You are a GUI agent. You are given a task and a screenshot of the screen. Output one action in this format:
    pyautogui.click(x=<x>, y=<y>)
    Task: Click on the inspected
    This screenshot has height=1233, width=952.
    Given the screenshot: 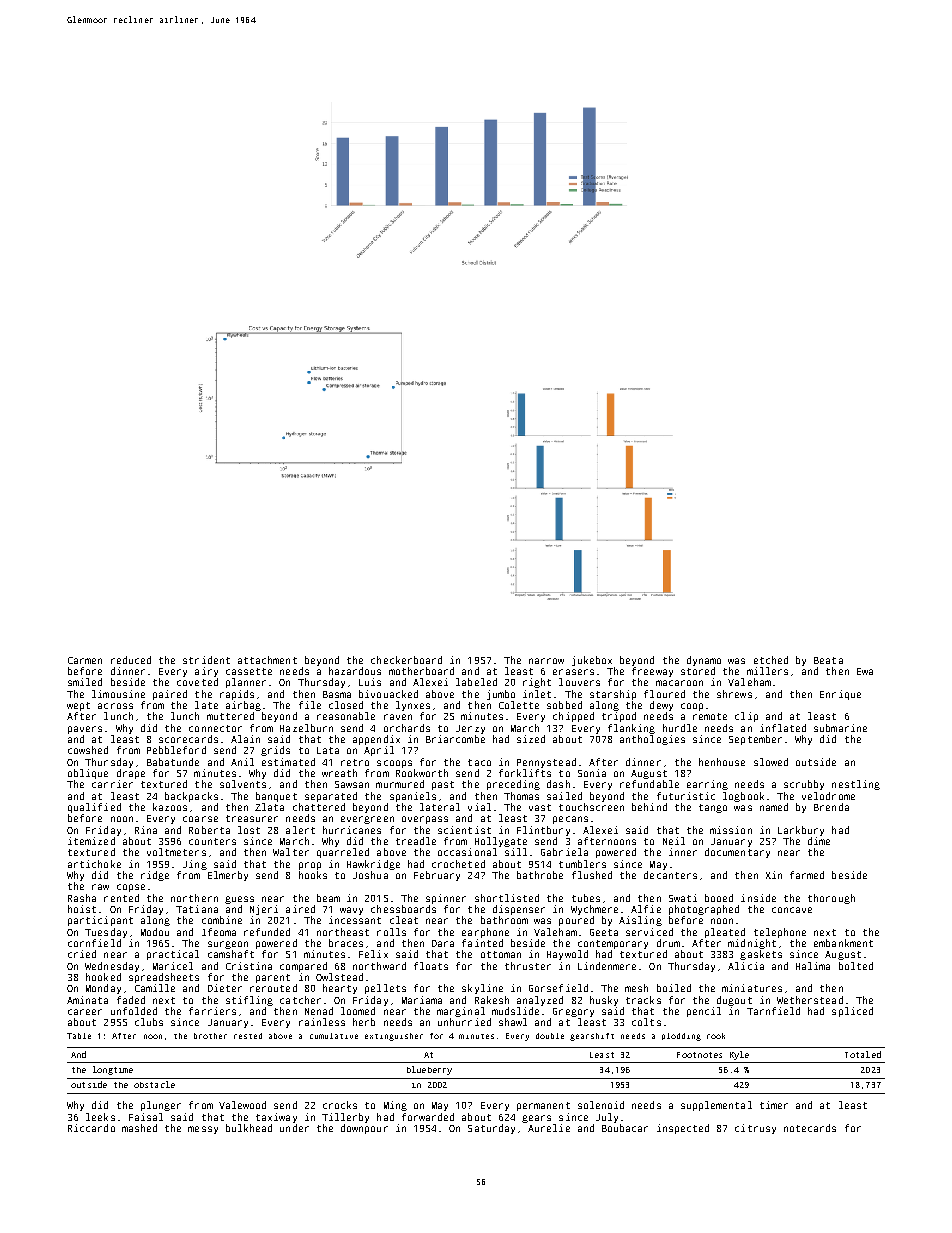 What is the action you would take?
    pyautogui.click(x=683, y=1129)
